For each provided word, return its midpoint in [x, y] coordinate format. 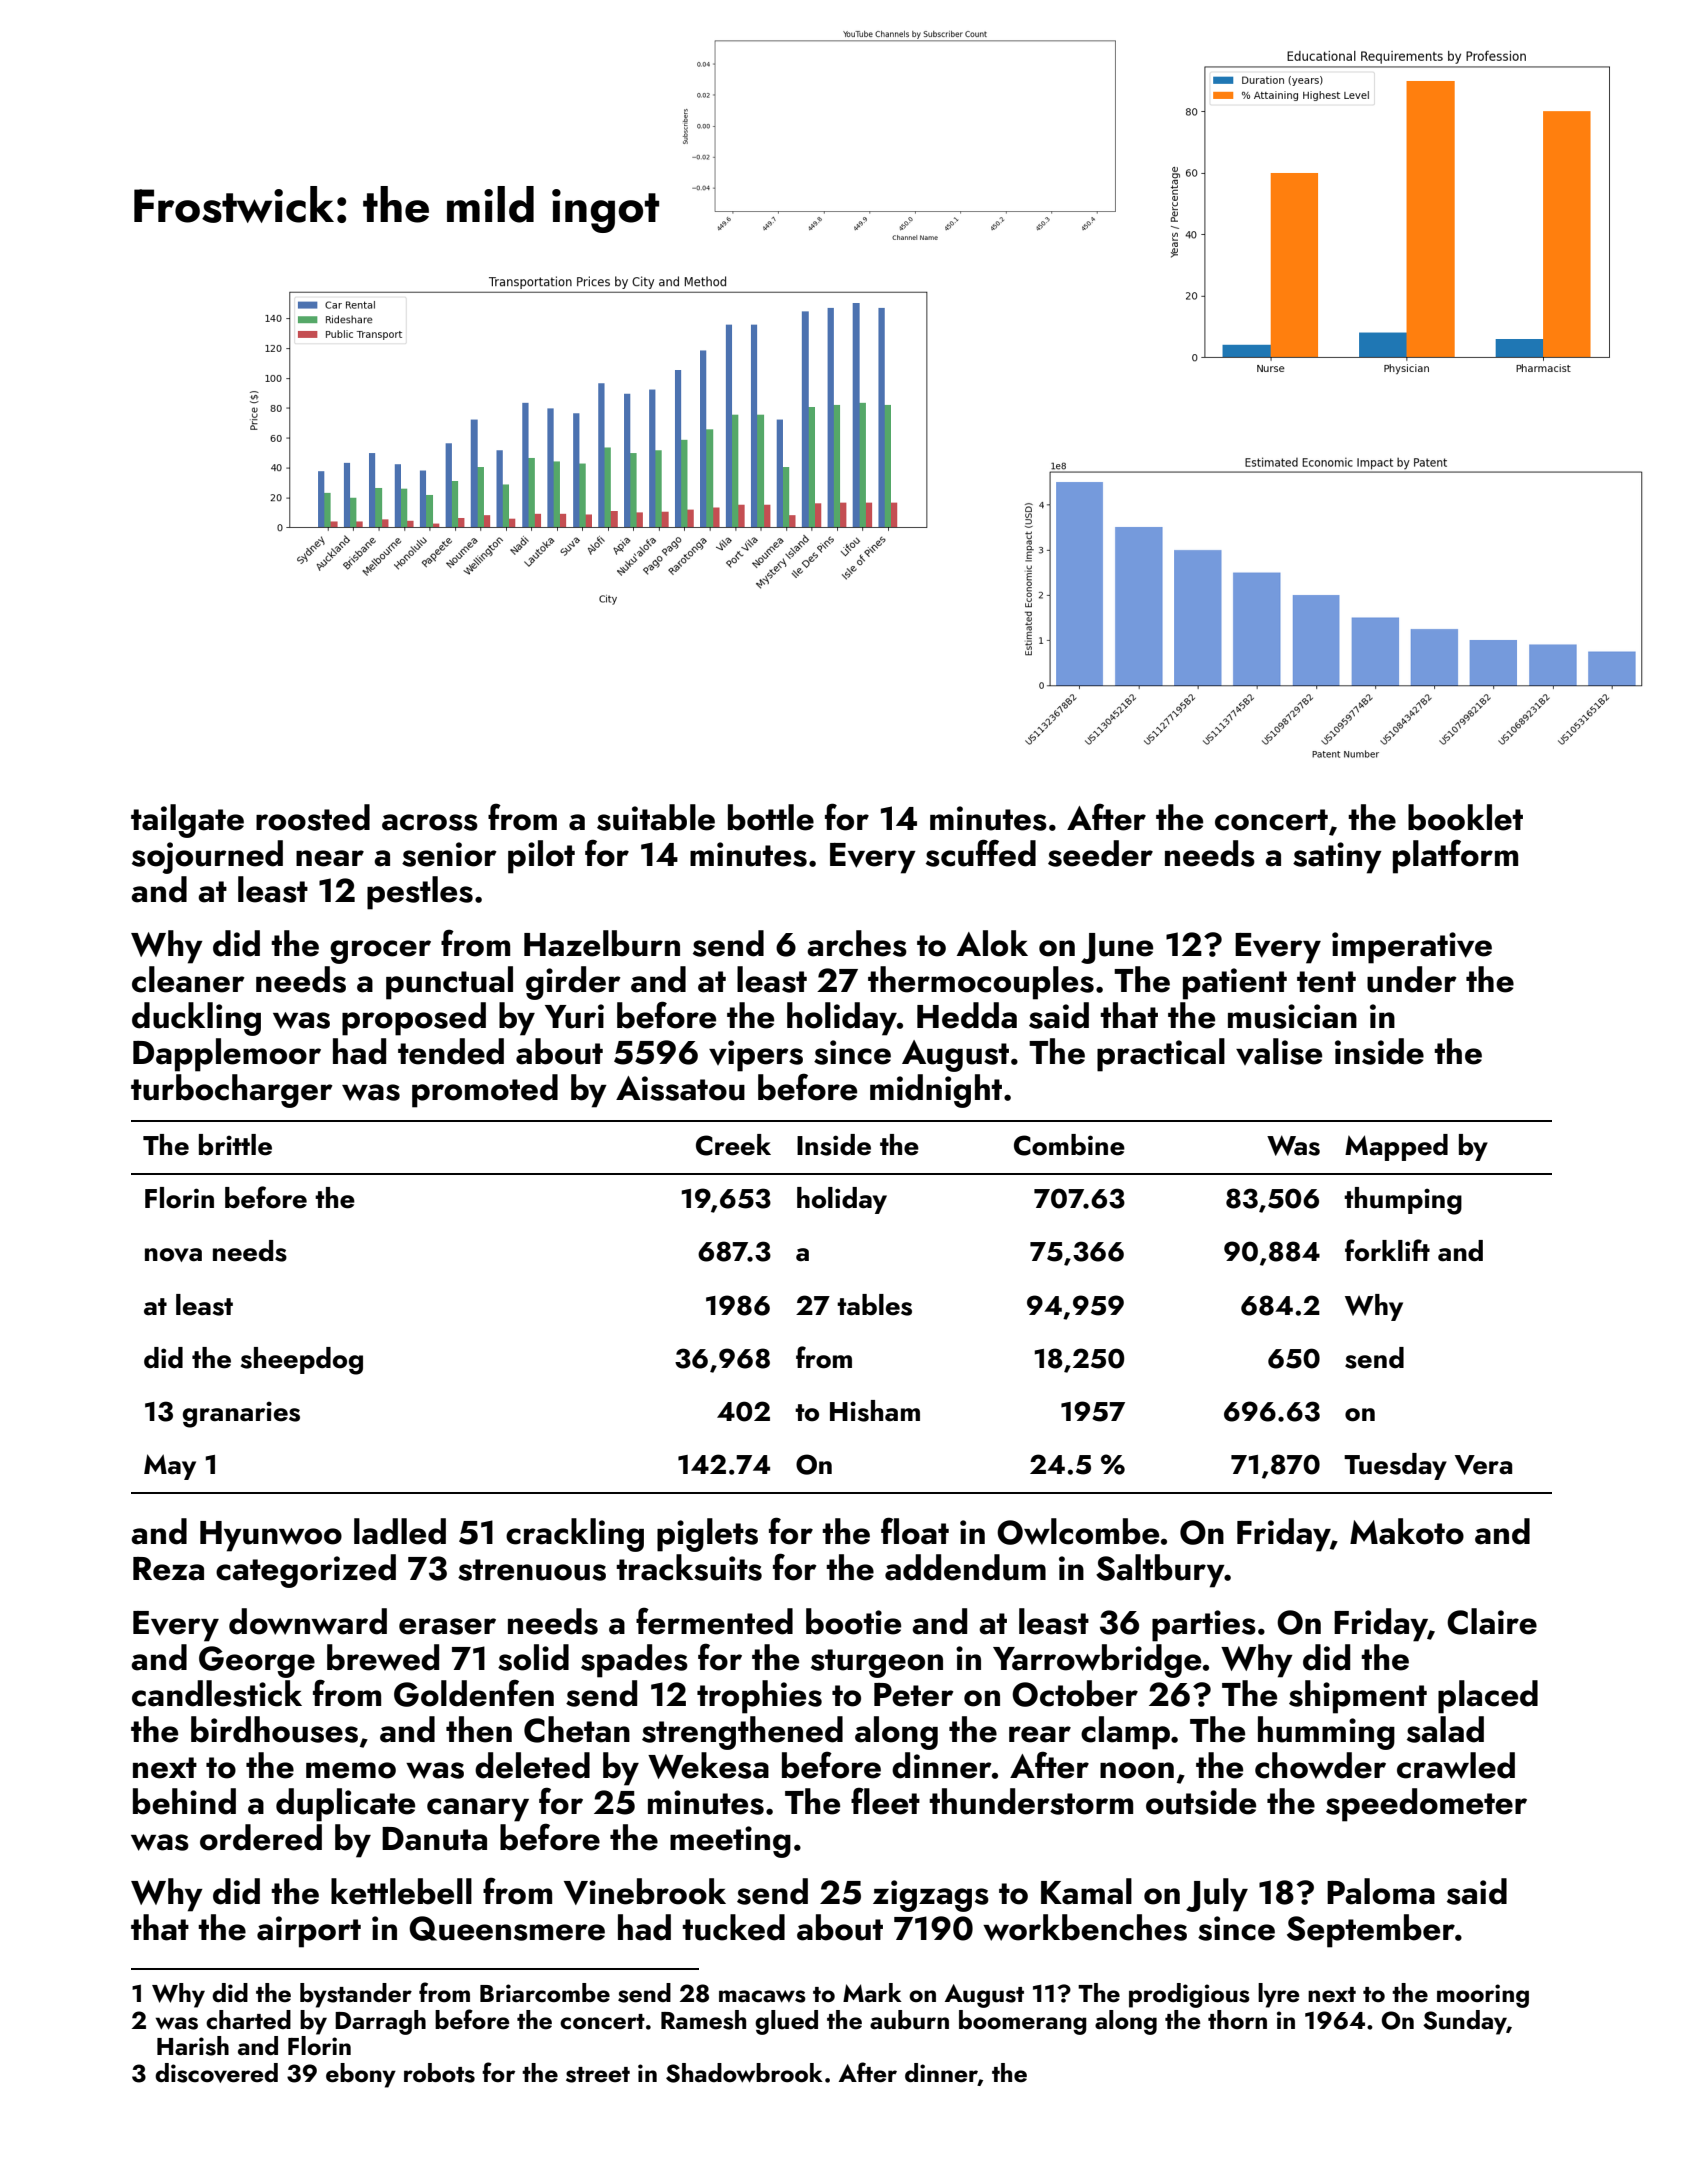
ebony [361, 2075]
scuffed [981, 853]
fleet [885, 1801]
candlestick [217, 1693]
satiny [1337, 858]
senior [449, 854]
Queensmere [507, 1928]
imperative [1412, 948]
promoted [485, 1091]
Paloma [1381, 1891]
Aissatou [680, 1088]
